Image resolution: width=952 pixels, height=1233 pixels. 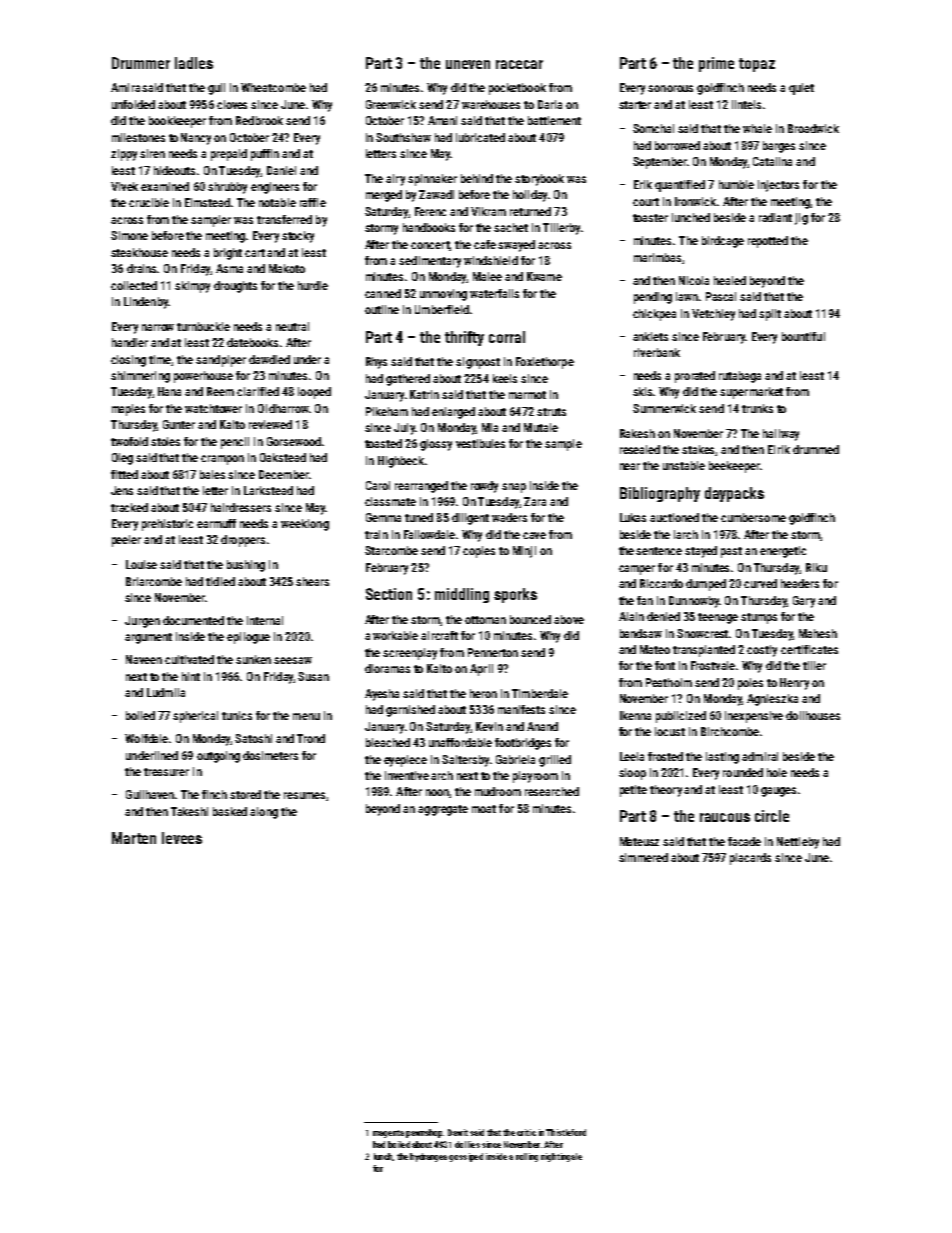 I want to click on Dawit, so click(x=458, y=1132).
